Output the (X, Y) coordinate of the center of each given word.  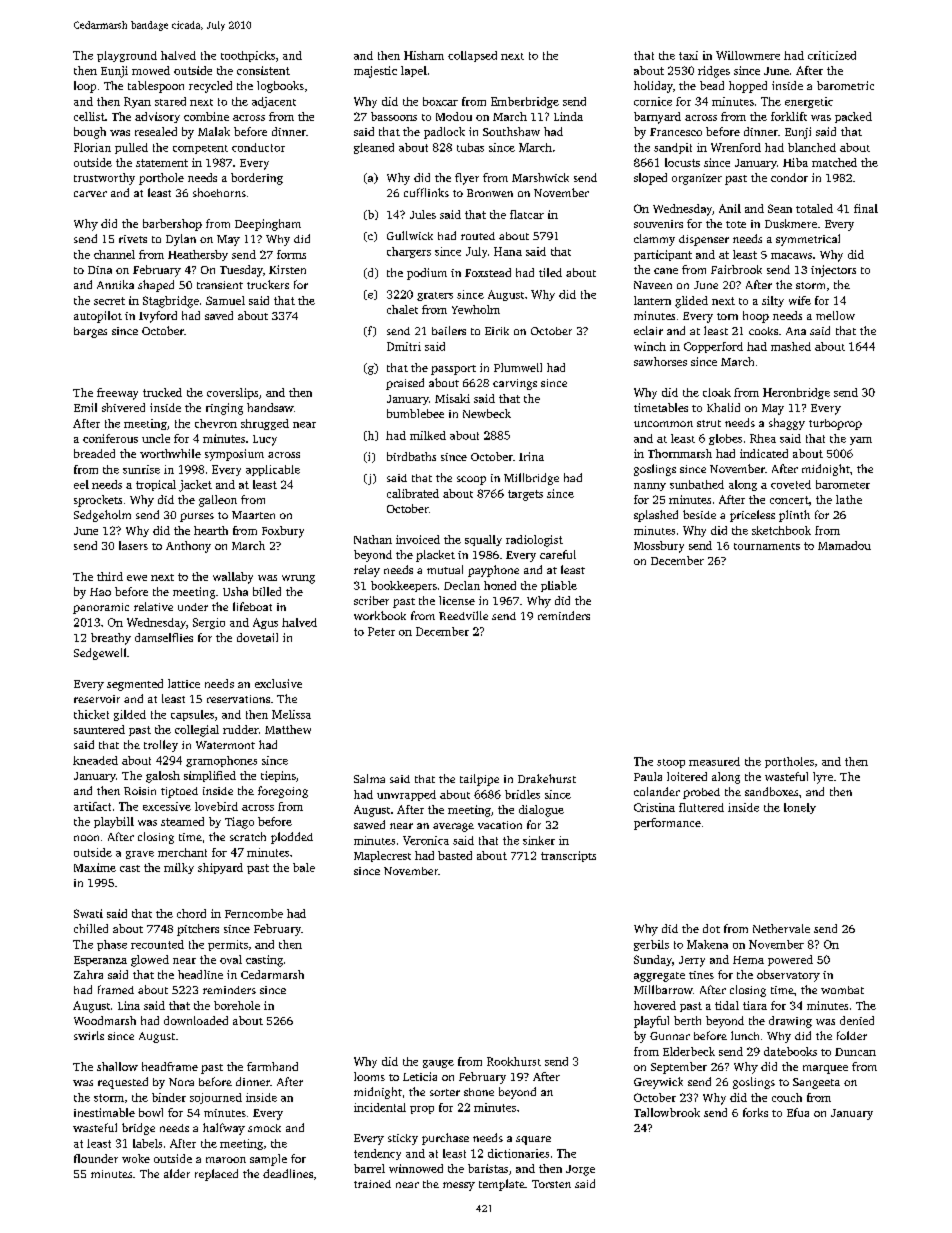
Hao (100, 592)
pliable (559, 586)
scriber (371, 600)
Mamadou (844, 545)
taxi (688, 55)
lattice (184, 683)
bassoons (394, 116)
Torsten (551, 1184)
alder (177, 1173)
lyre (823, 778)
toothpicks (248, 56)
